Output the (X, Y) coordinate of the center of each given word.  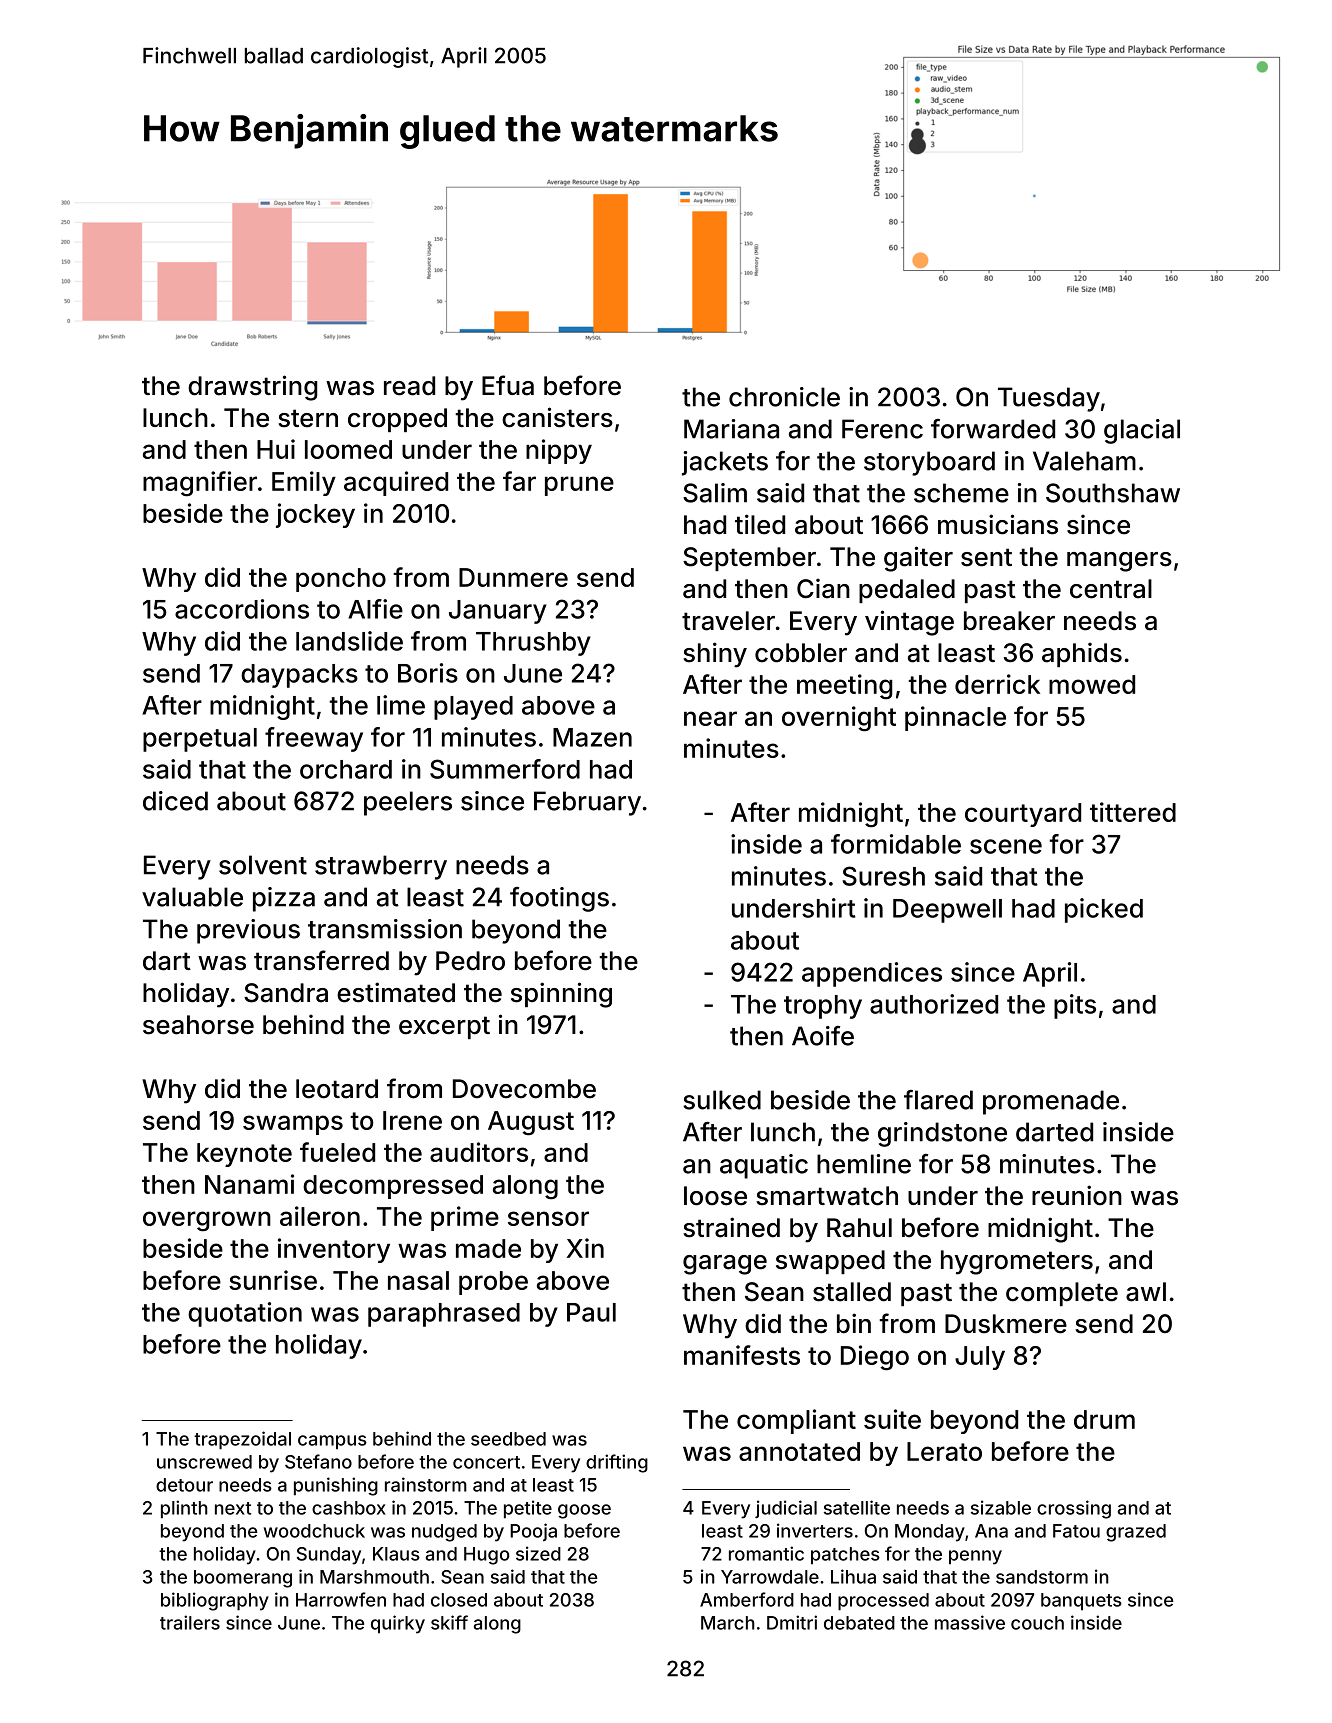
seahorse (198, 1025)
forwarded (993, 429)
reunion (1077, 1195)
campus (332, 1442)
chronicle (784, 397)
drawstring (252, 388)
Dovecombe (524, 1089)
